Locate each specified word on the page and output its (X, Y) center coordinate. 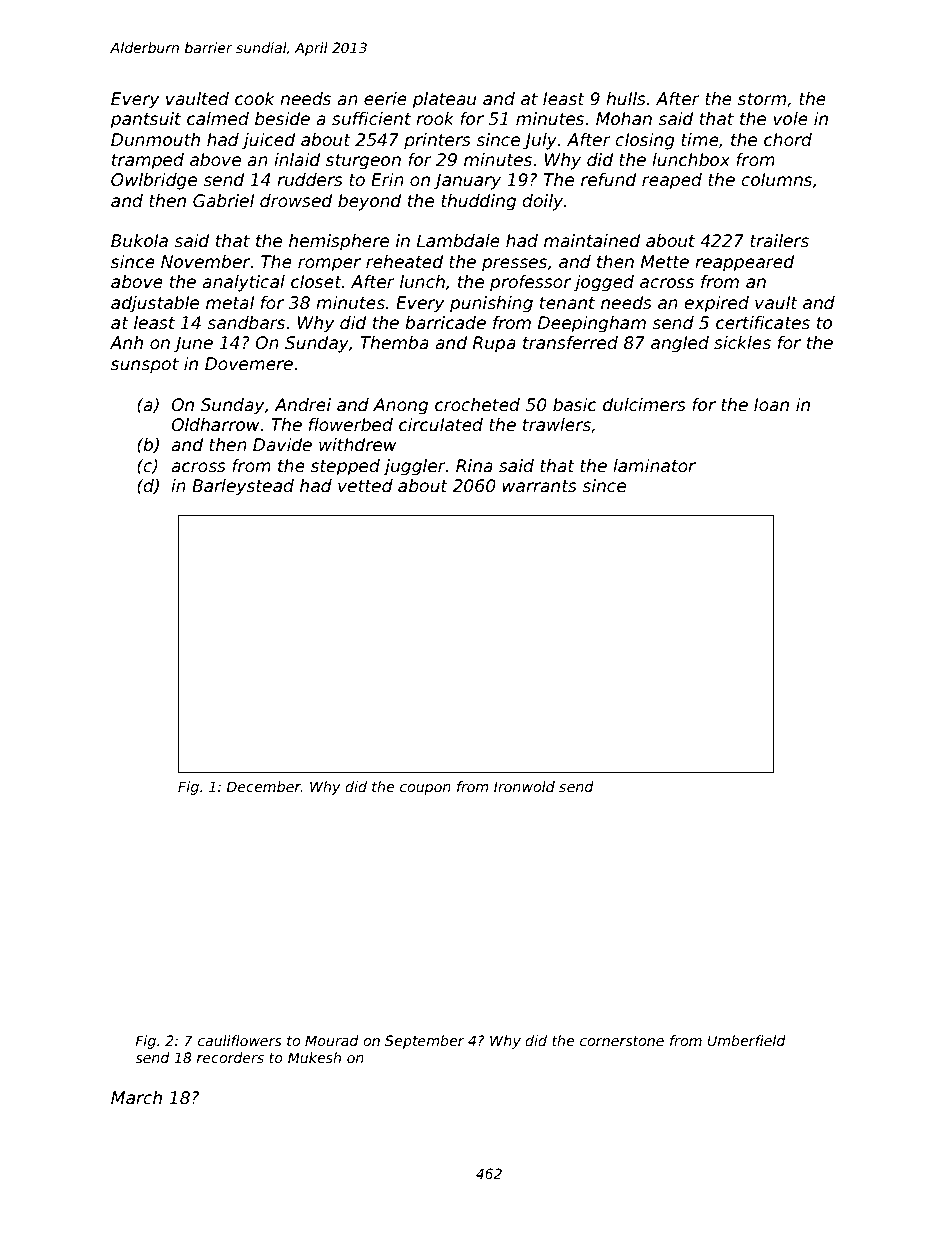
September (424, 1042)
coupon (425, 789)
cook (255, 99)
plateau (444, 100)
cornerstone (622, 1041)
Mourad (332, 1040)
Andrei (302, 405)
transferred (570, 343)
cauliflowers (239, 1040)
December (263, 786)
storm (762, 99)
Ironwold (524, 786)
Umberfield (747, 1040)
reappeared (744, 263)
